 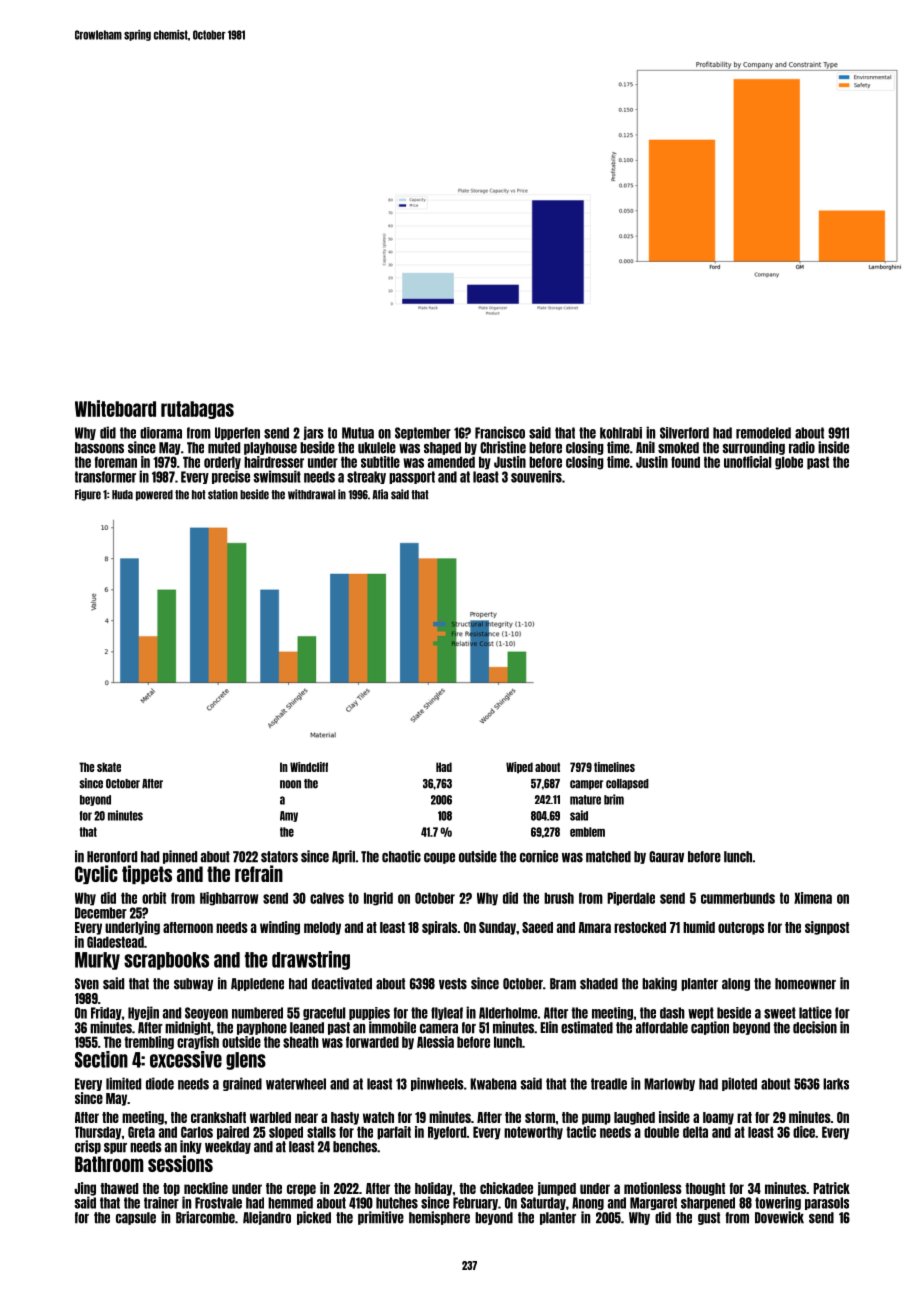 I want to click on brush, so click(x=559, y=898).
